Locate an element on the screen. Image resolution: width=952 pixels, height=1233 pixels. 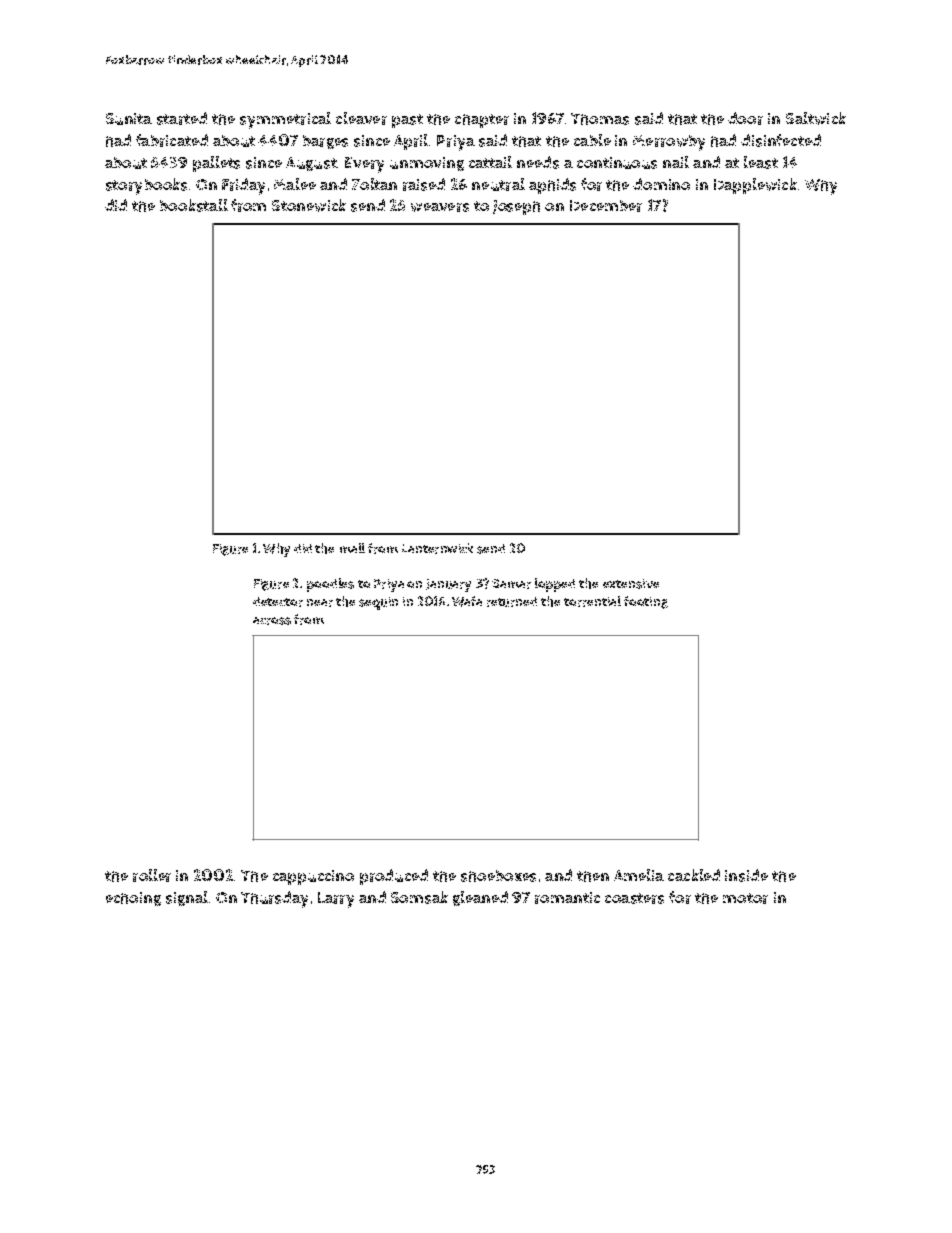
detector is located at coordinates (278, 602).
